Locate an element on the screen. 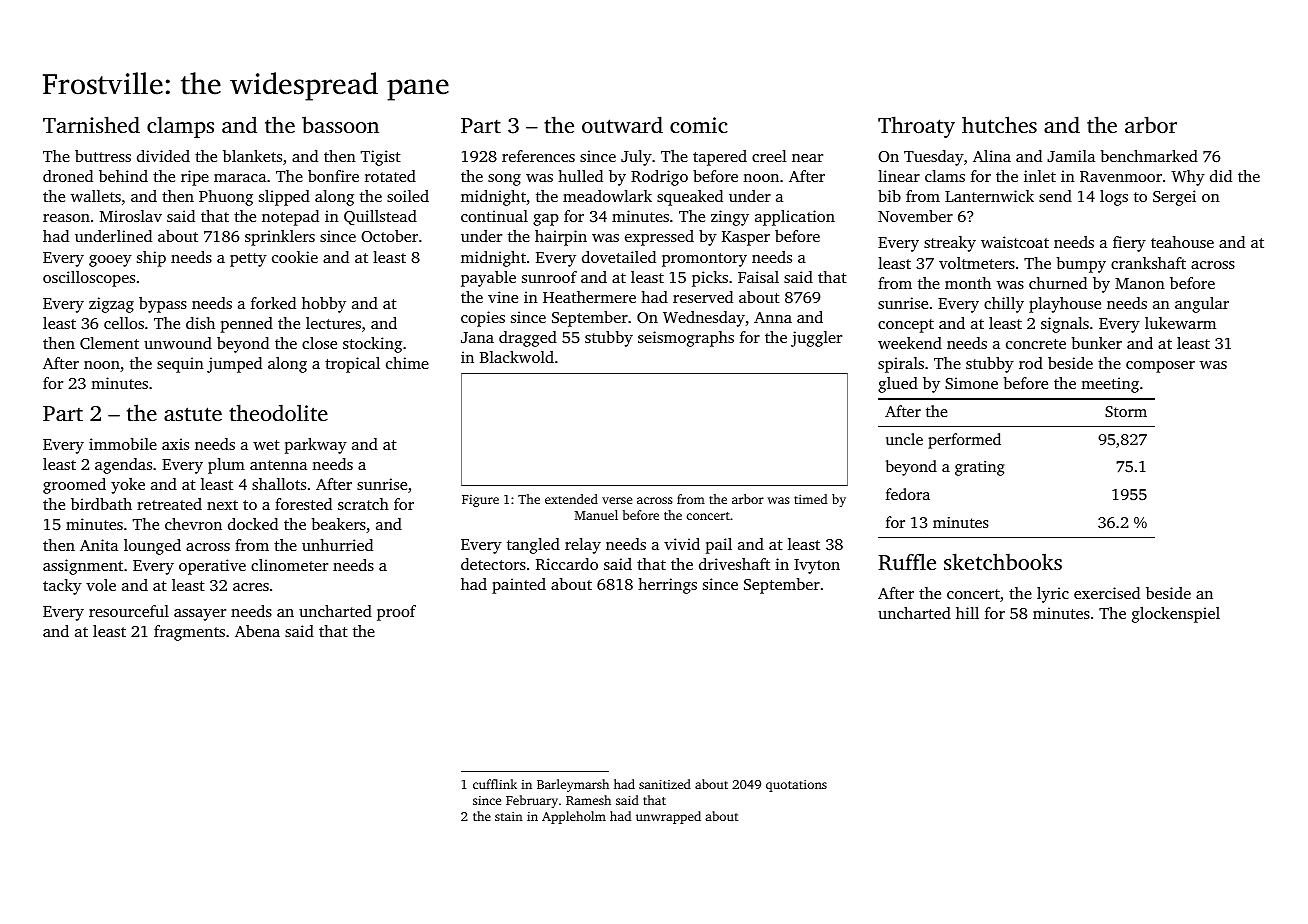  glockenspiel is located at coordinates (1176, 615).
